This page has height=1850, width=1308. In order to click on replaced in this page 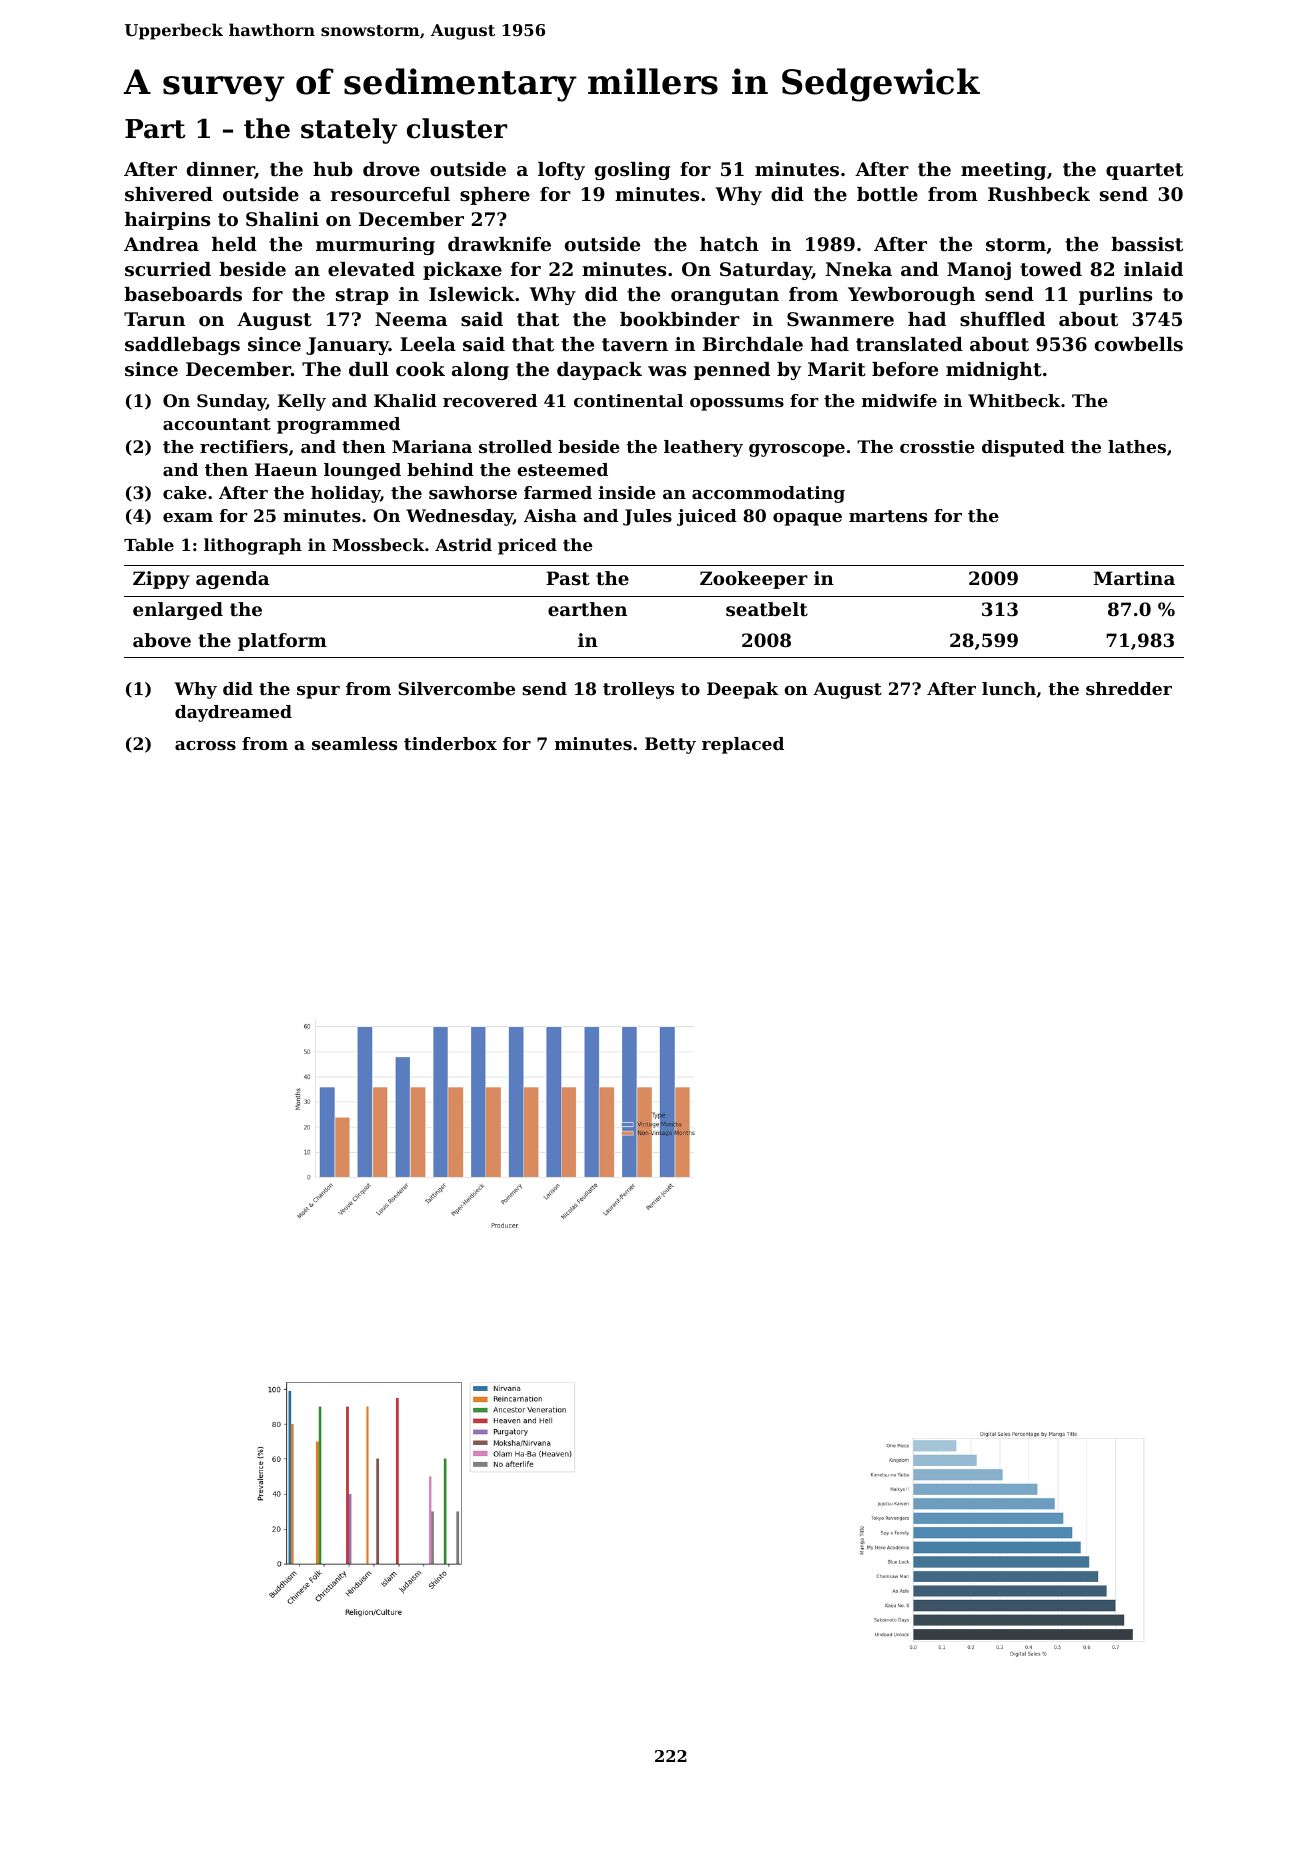, I will do `click(743, 745)`.
